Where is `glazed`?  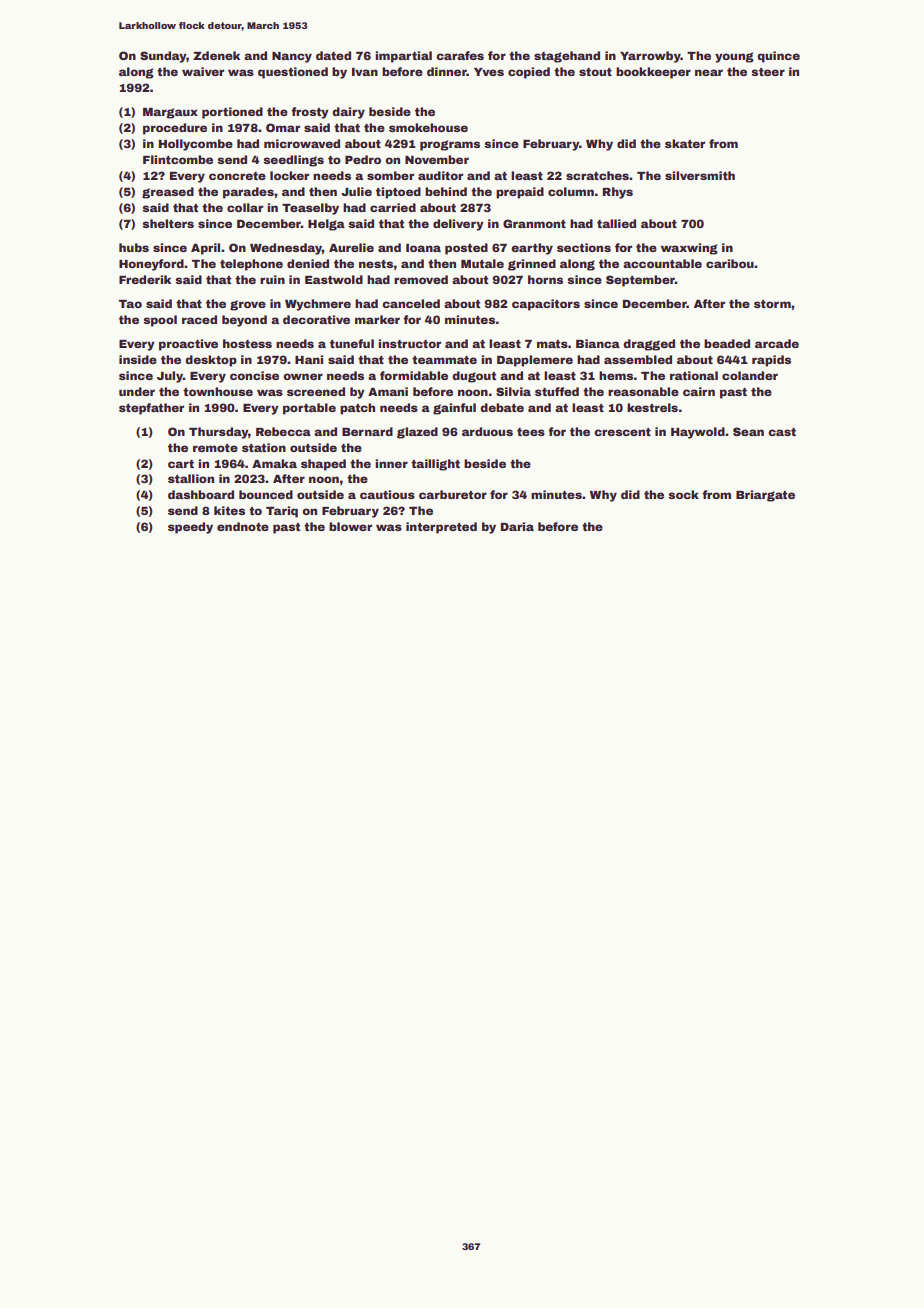 glazed is located at coordinates (417, 433).
